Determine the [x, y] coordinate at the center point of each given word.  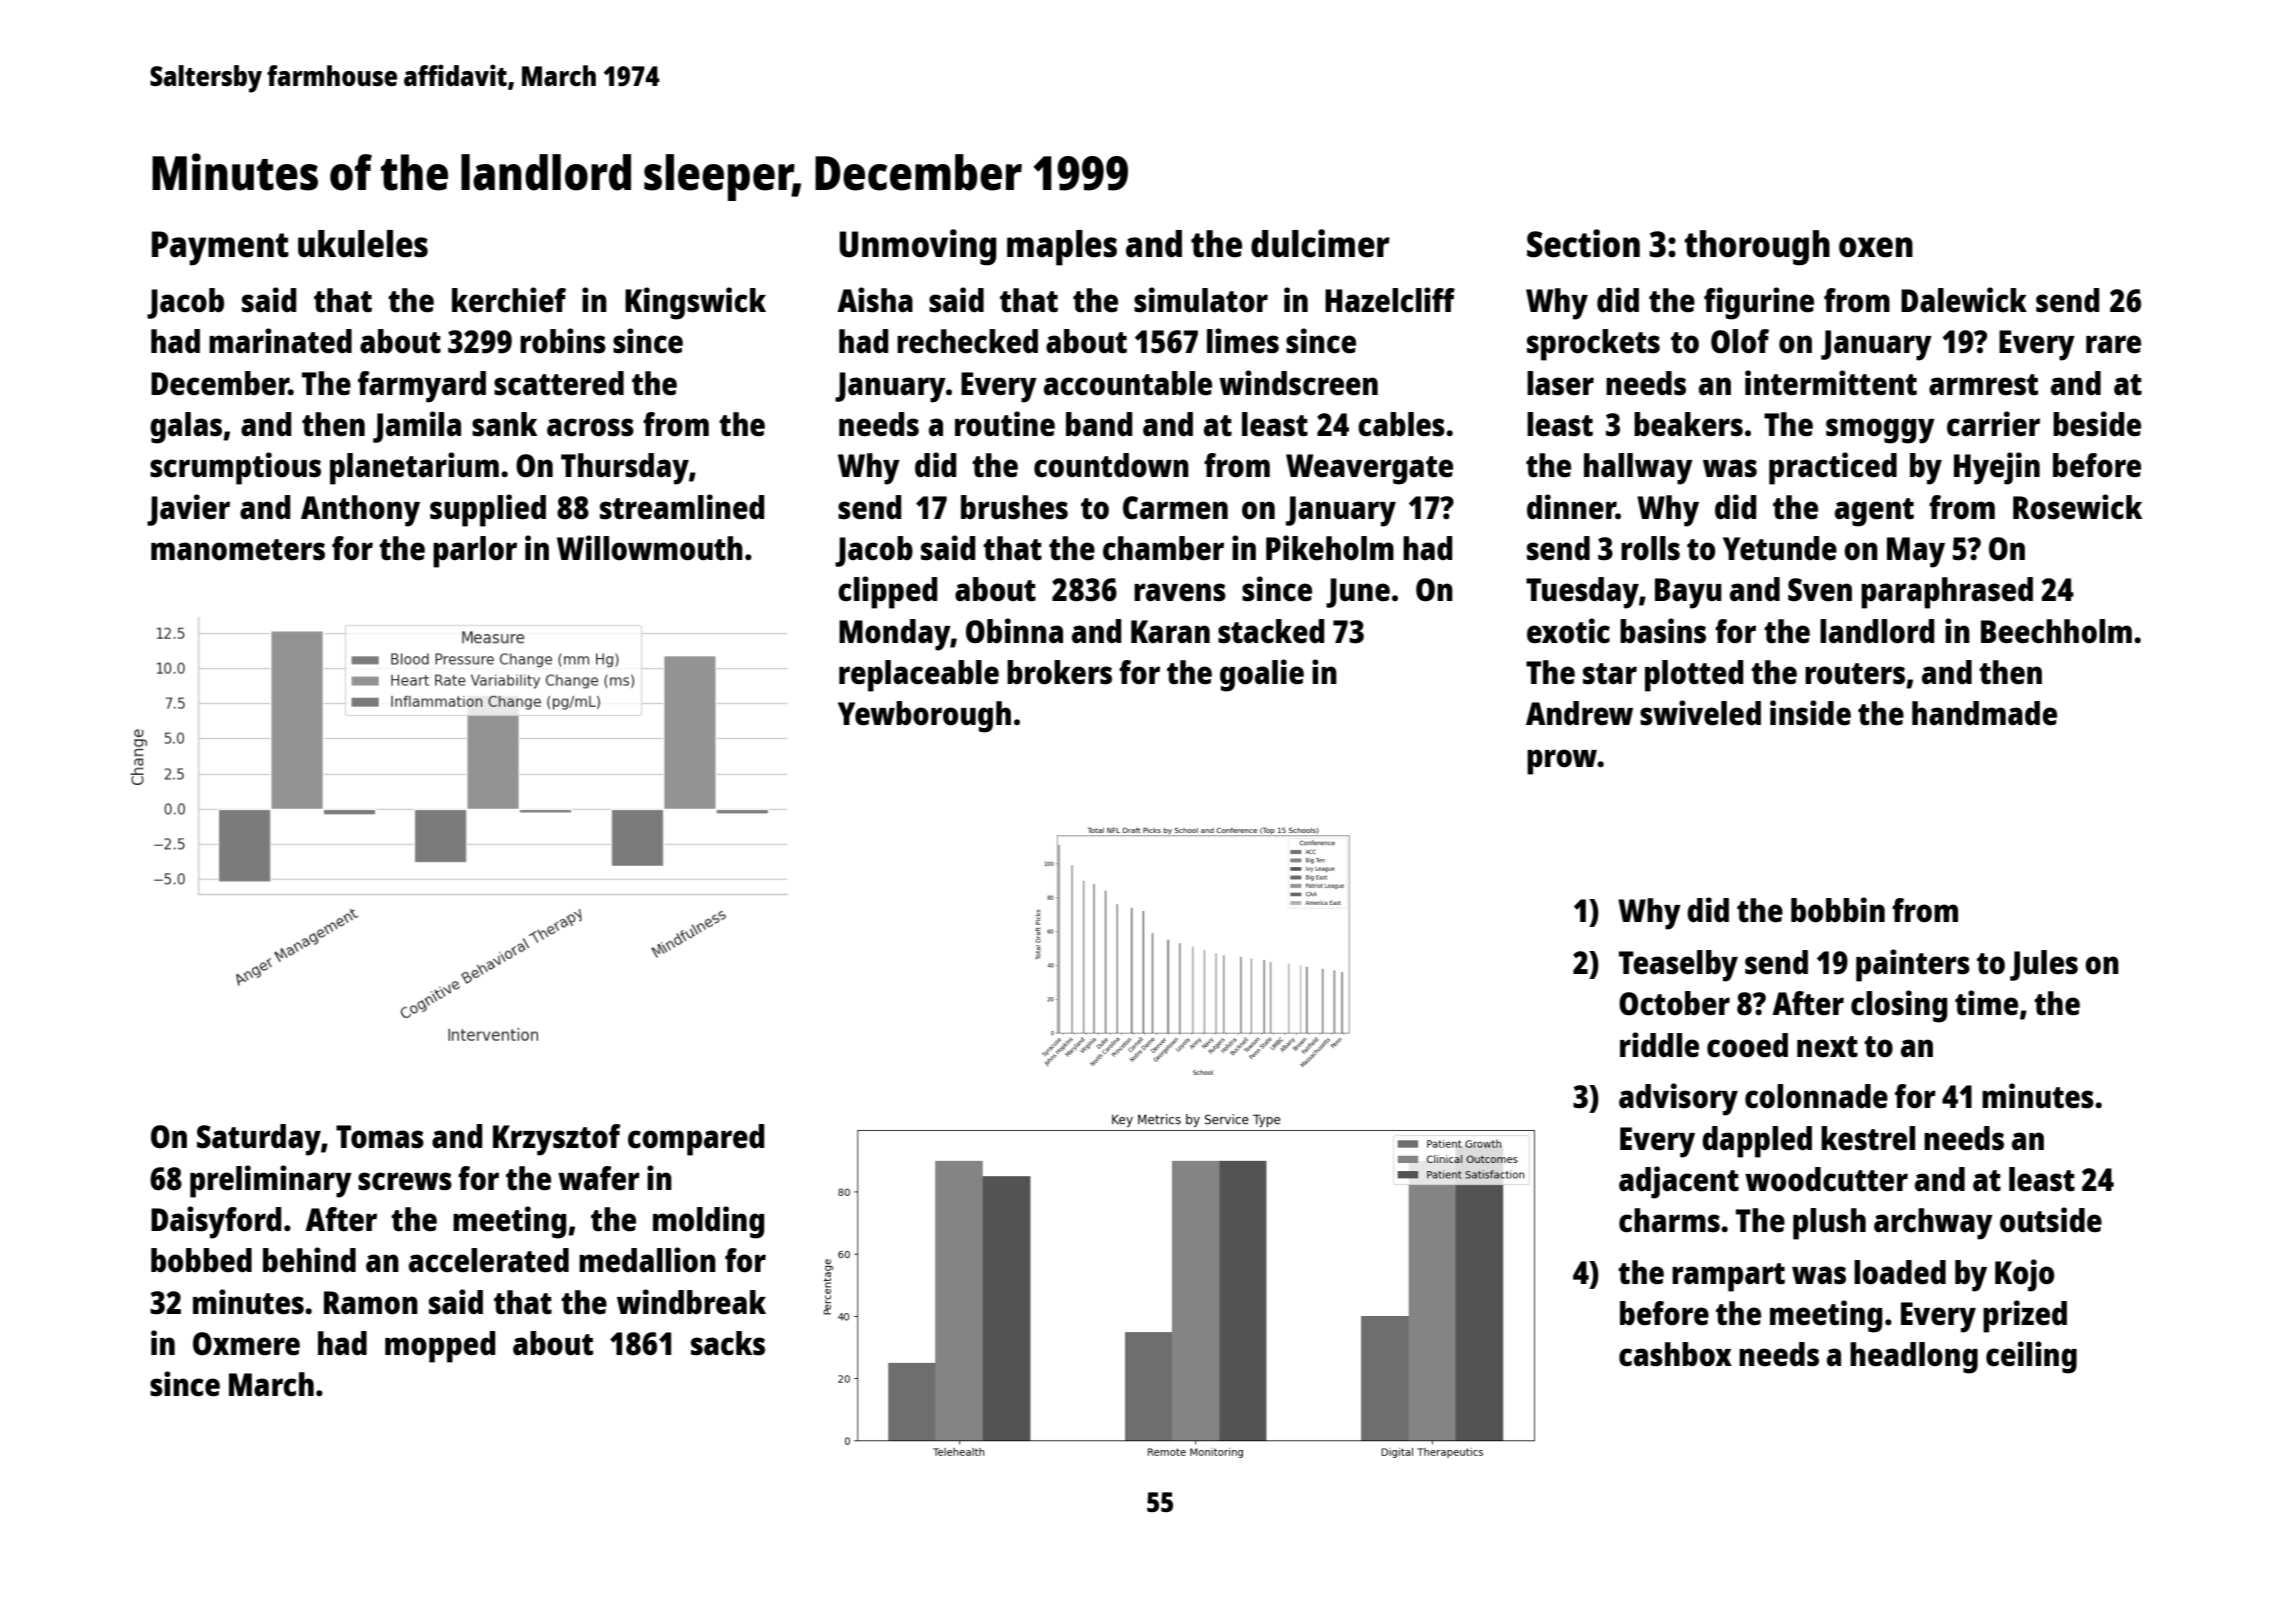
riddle [1659, 1045]
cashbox [1675, 1354]
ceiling [2031, 1357]
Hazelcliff [1390, 300]
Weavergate [1369, 469]
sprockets [1593, 345]
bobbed [201, 1260]
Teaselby [1678, 966]
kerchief [509, 300]
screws [405, 1181]
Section [1583, 243]
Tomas [380, 1137]
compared [696, 1140]
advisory [1678, 1099]
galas [186, 428]
